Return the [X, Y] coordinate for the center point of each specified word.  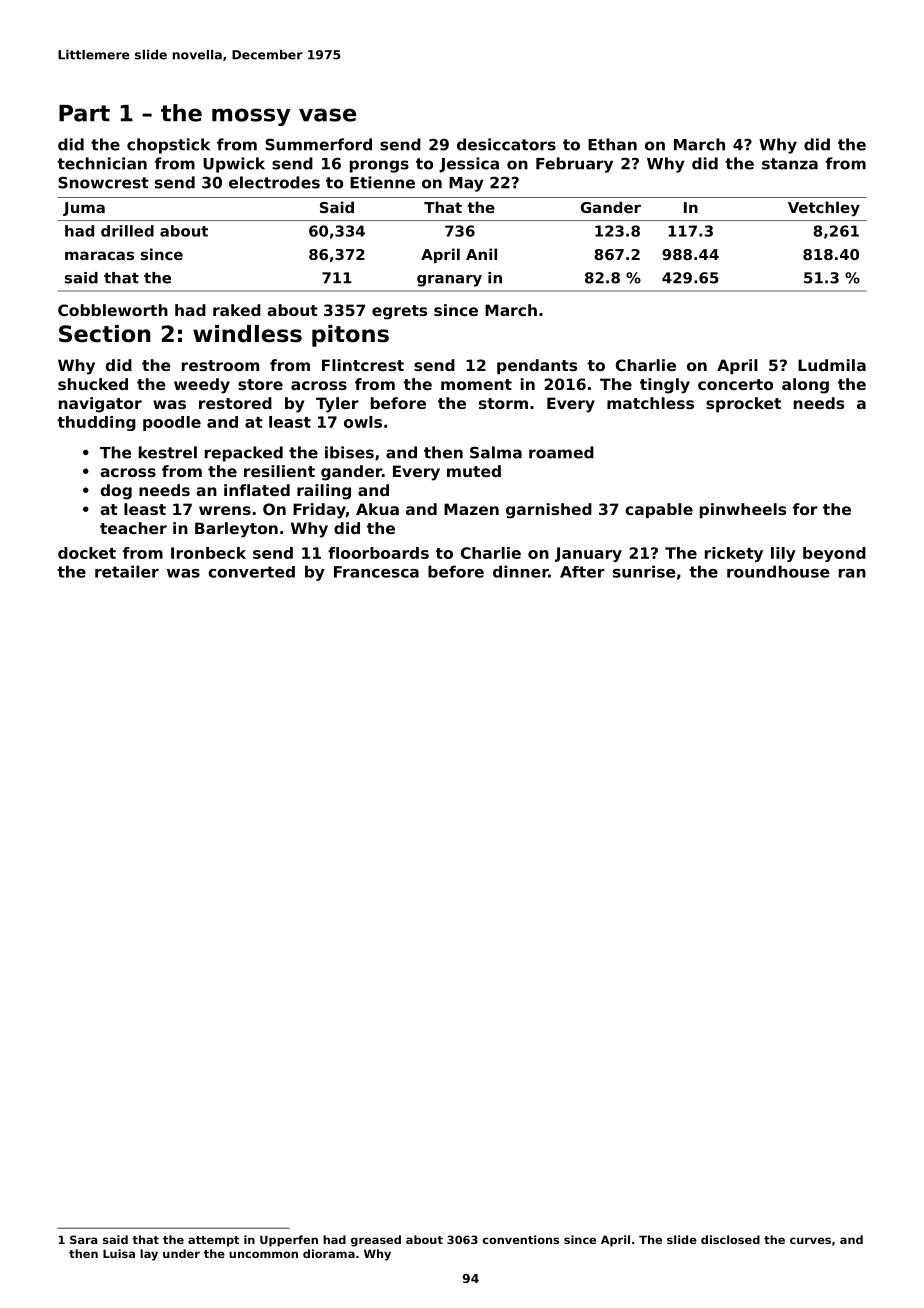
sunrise [644, 571]
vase [327, 115]
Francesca [376, 572]
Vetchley [824, 208]
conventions [521, 1239]
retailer [127, 571]
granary [449, 281]
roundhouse [778, 571]
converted [251, 572]
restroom [220, 365]
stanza [790, 164]
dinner [520, 571]
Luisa [119, 1253]
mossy [251, 117]
